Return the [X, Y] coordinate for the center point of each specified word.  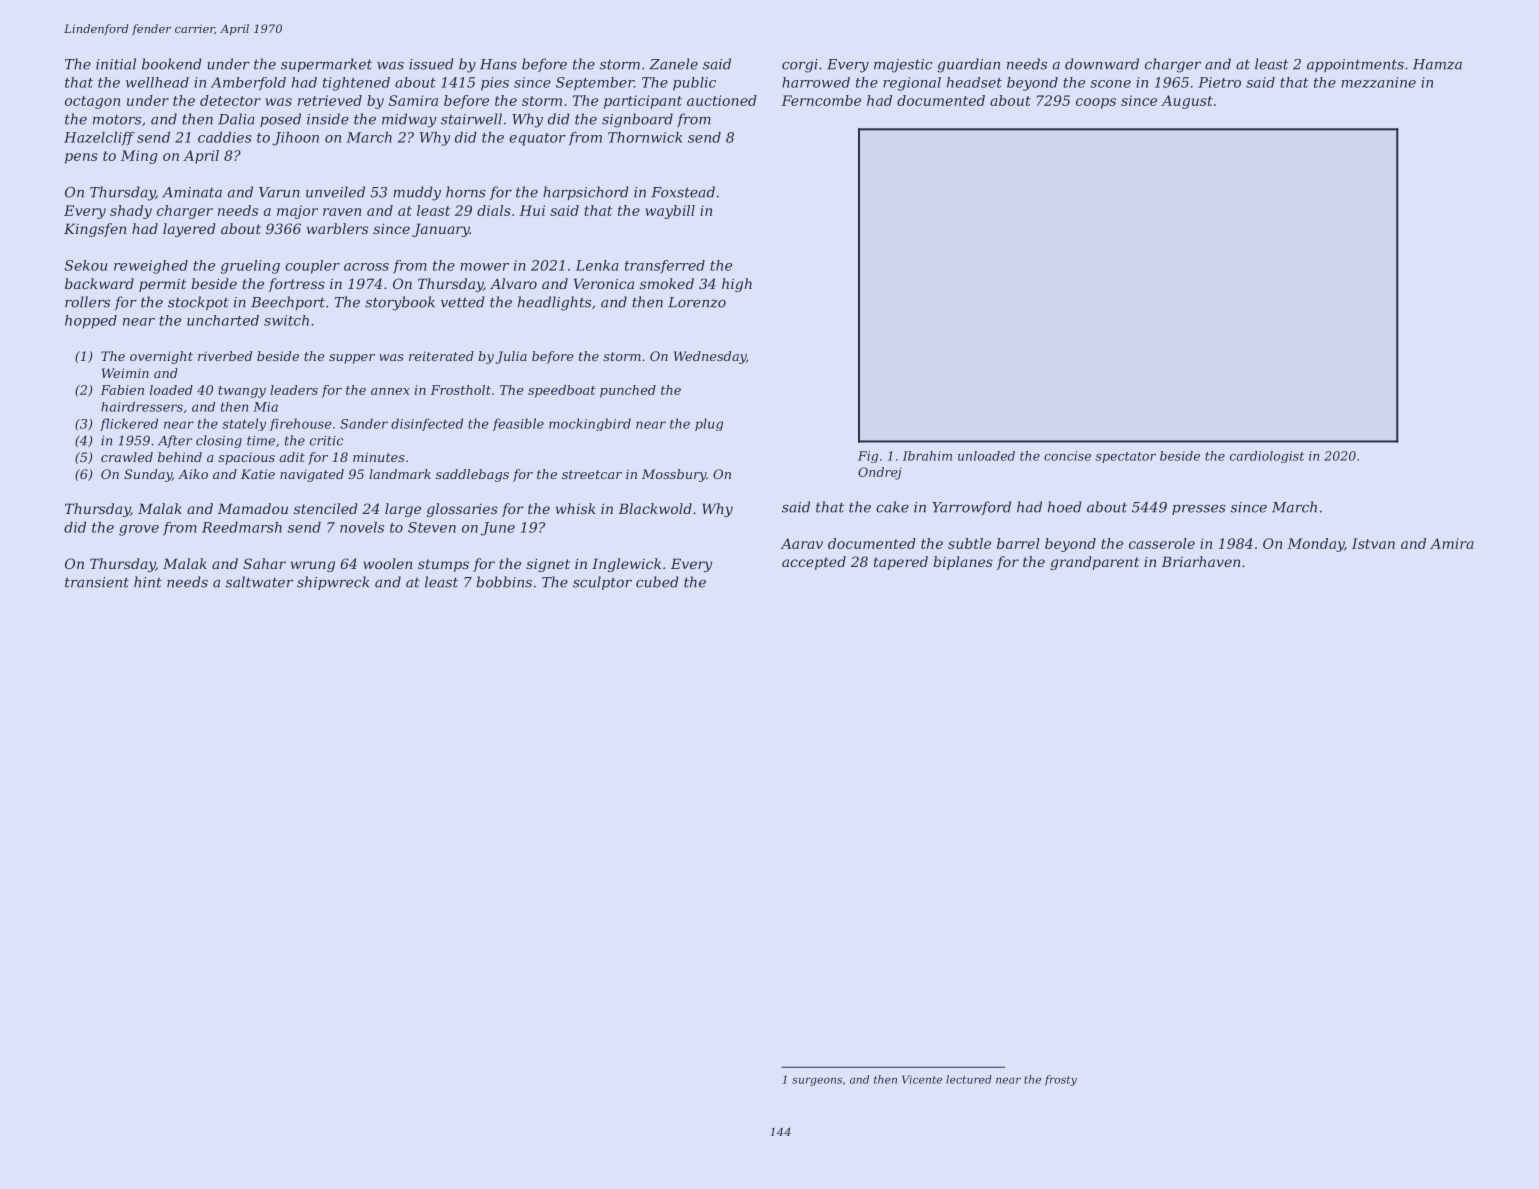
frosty [1060, 1080]
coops [1096, 103]
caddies [225, 137]
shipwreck [333, 583]
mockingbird [590, 424]
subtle [969, 543]
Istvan [1373, 543]
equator [537, 139]
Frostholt [460, 390]
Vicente [922, 1079]
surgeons [817, 1081]
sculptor [602, 583]
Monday [1315, 545]
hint [148, 582]
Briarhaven [1200, 561]
